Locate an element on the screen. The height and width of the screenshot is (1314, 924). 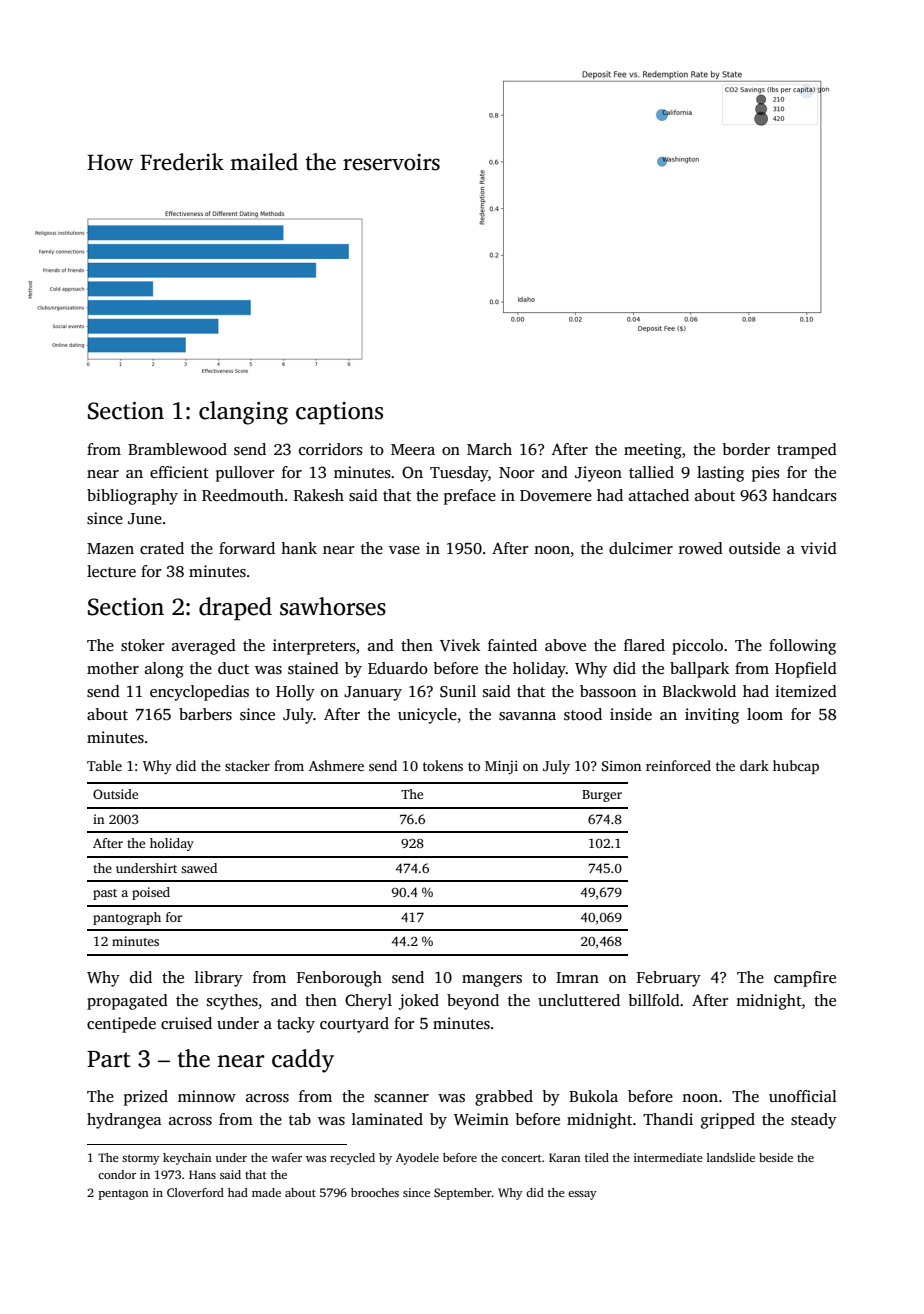
border is located at coordinates (746, 449).
